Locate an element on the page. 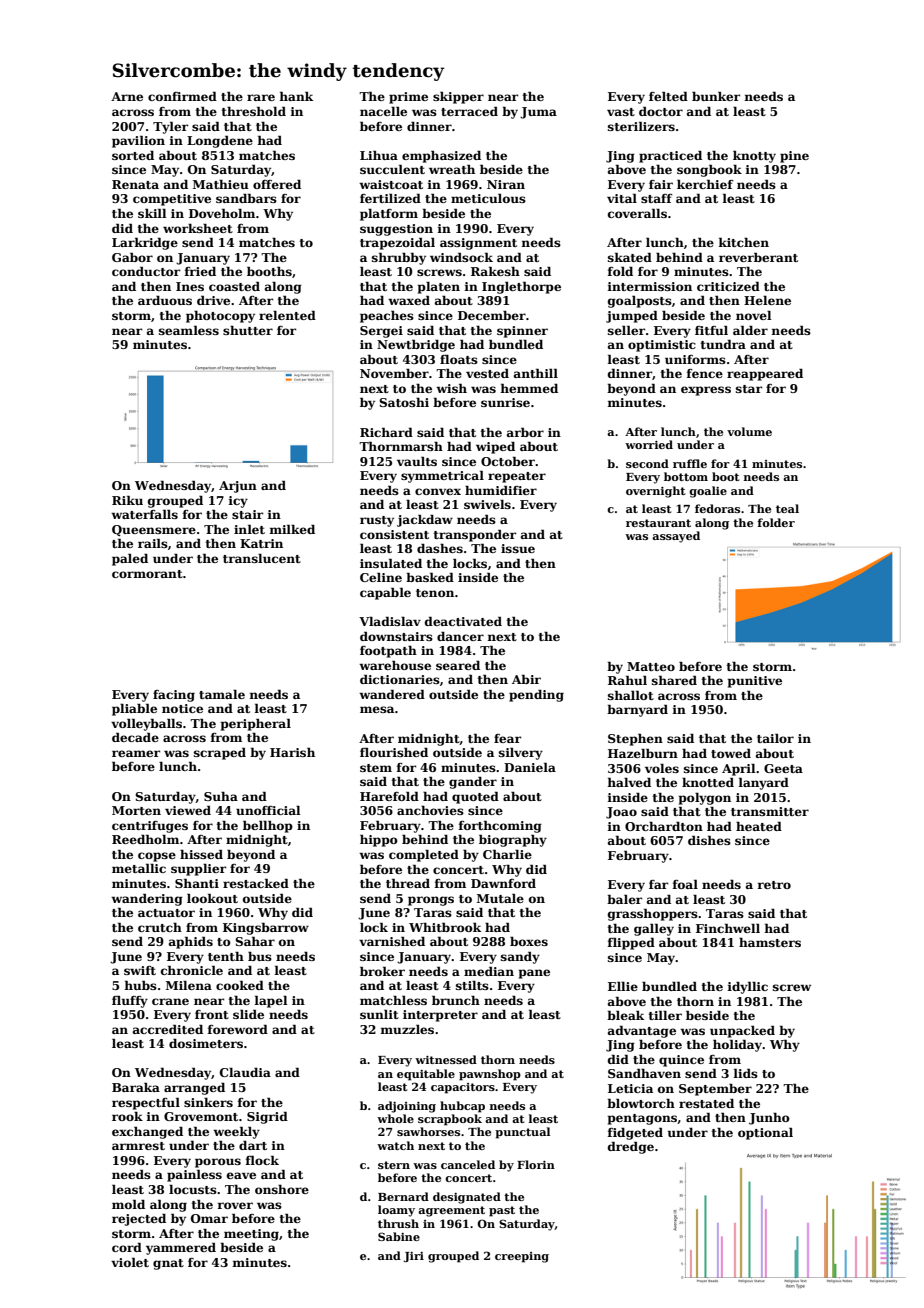  translucent is located at coordinates (262, 558).
